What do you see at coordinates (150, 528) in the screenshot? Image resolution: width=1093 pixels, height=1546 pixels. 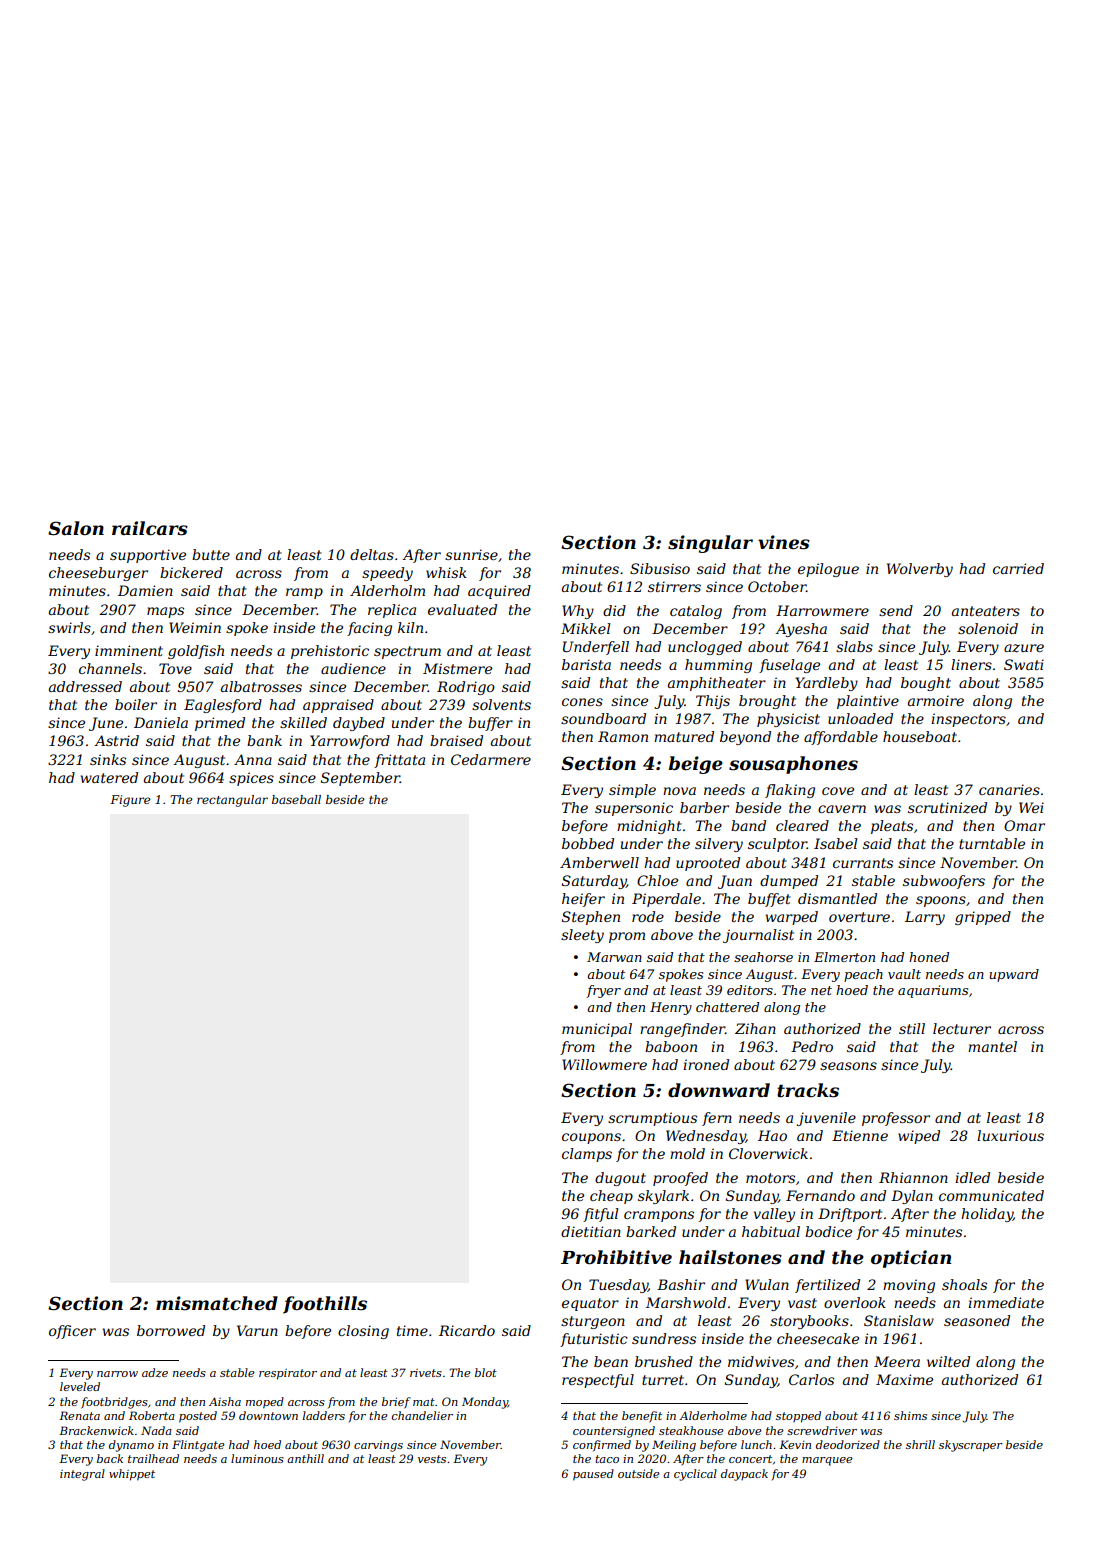 I see `railcars` at bounding box center [150, 528].
